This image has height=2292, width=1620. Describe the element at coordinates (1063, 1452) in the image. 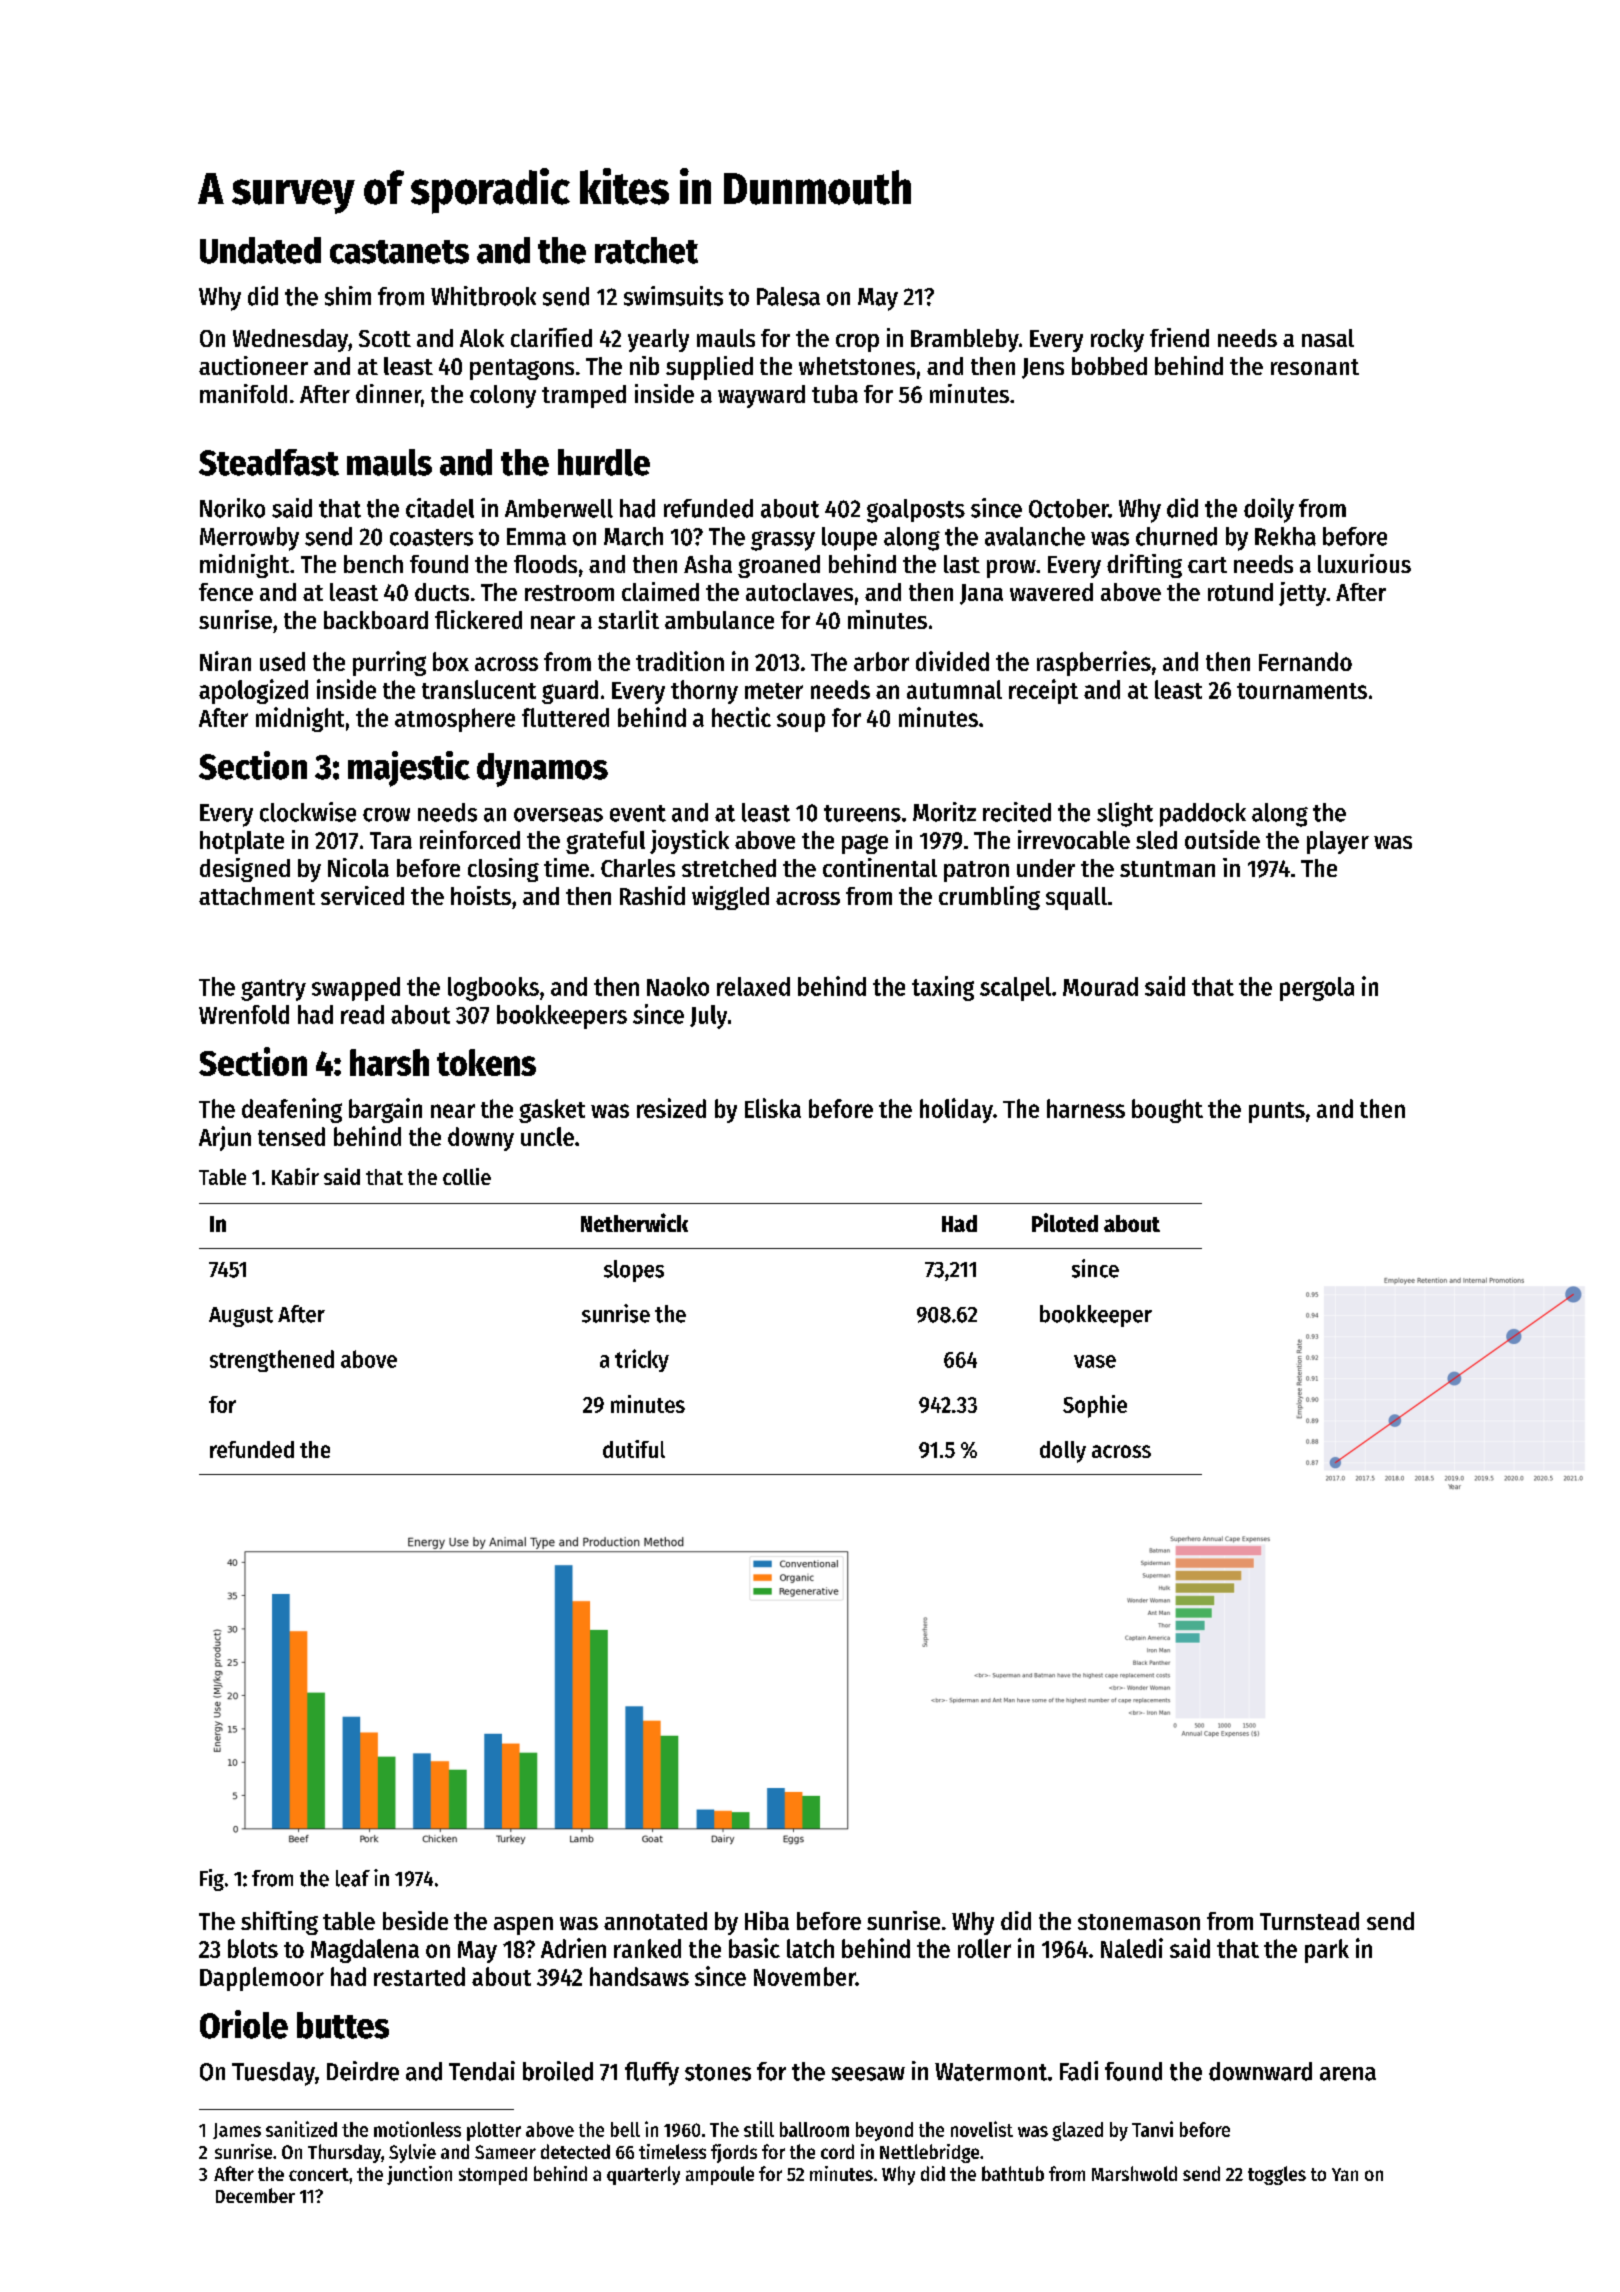

I see `dolly` at that location.
